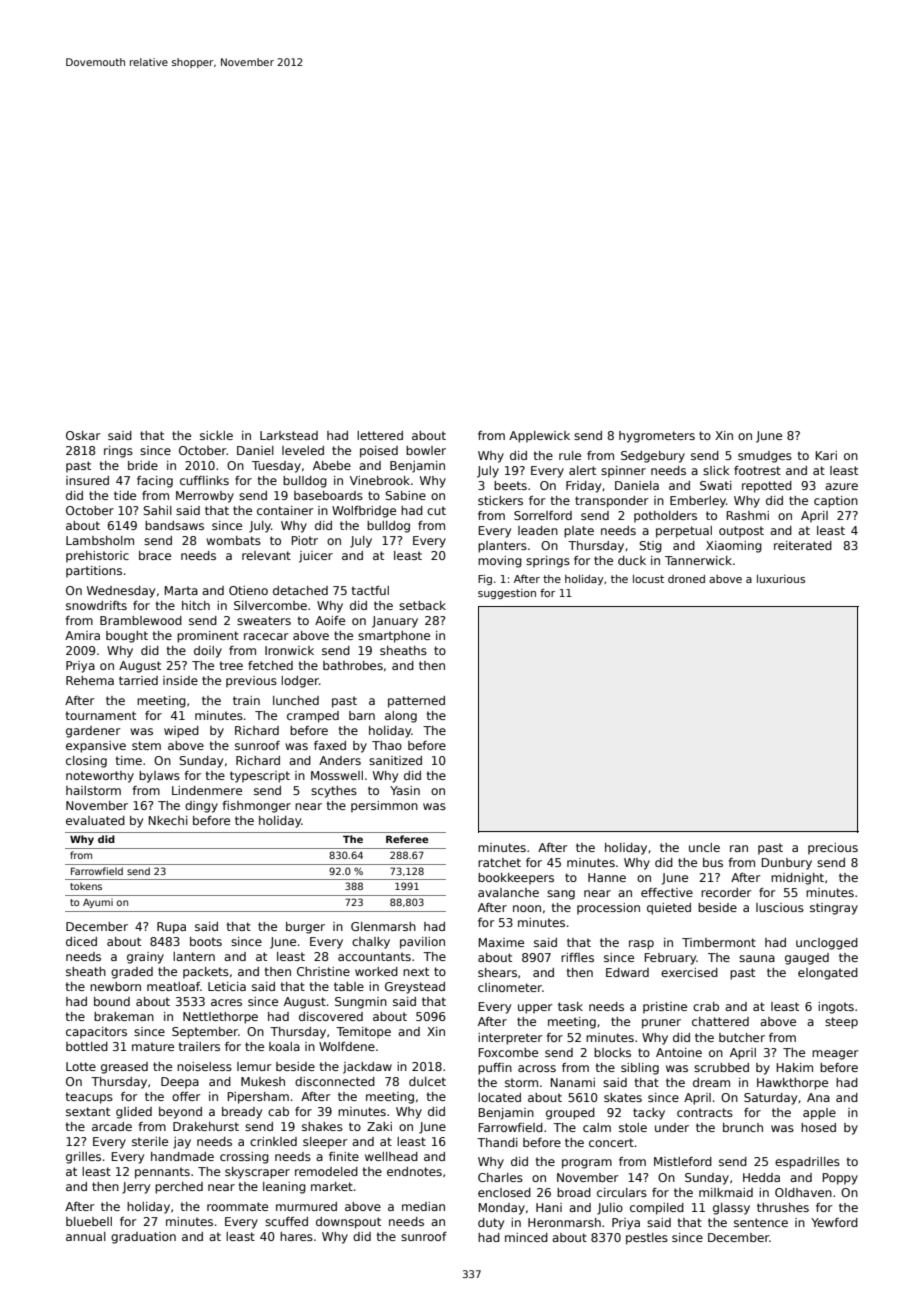 The height and width of the screenshot is (1308, 924). What do you see at coordinates (781, 578) in the screenshot?
I see `luxurious` at bounding box center [781, 578].
